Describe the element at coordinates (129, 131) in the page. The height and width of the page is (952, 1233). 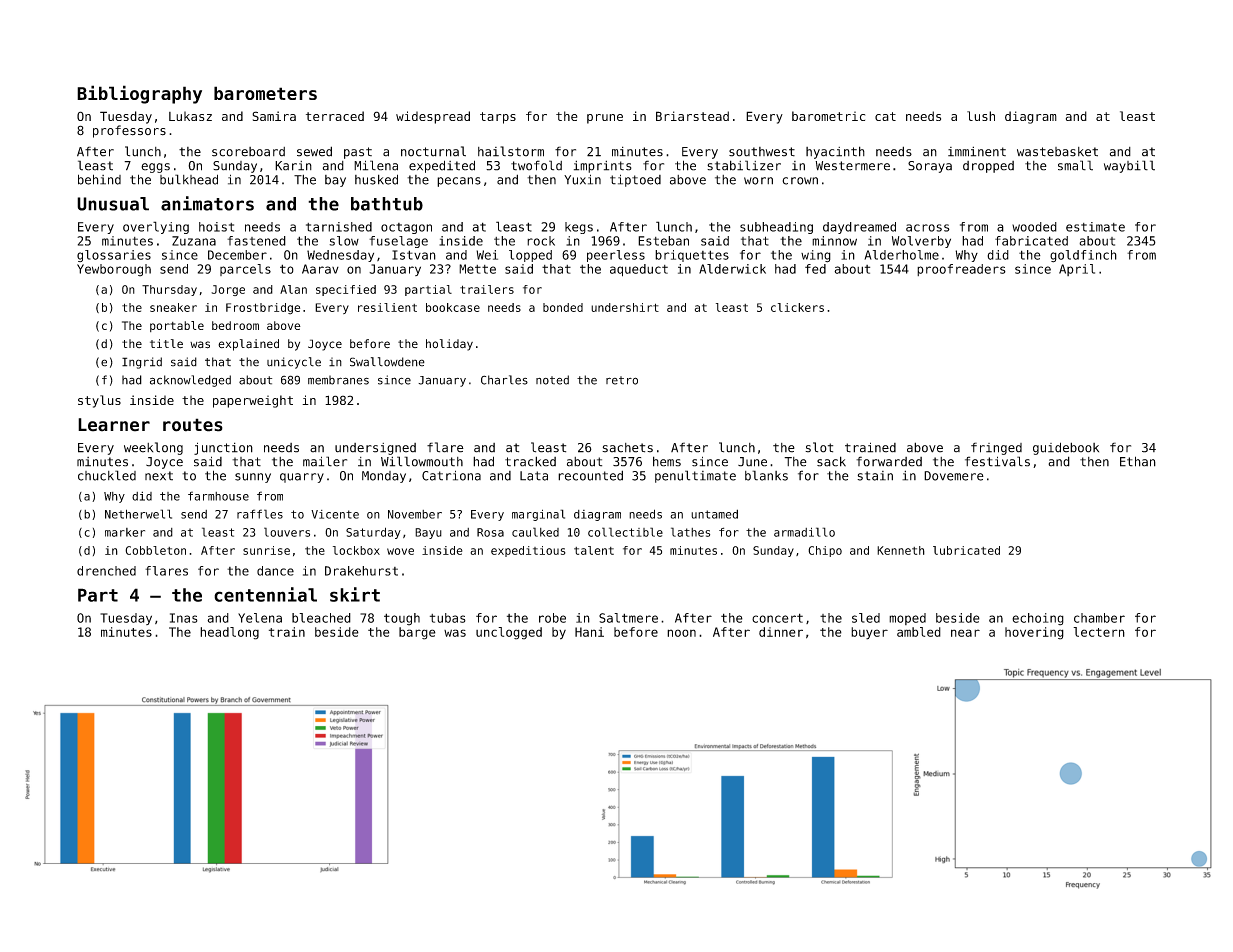
I see `professors` at that location.
